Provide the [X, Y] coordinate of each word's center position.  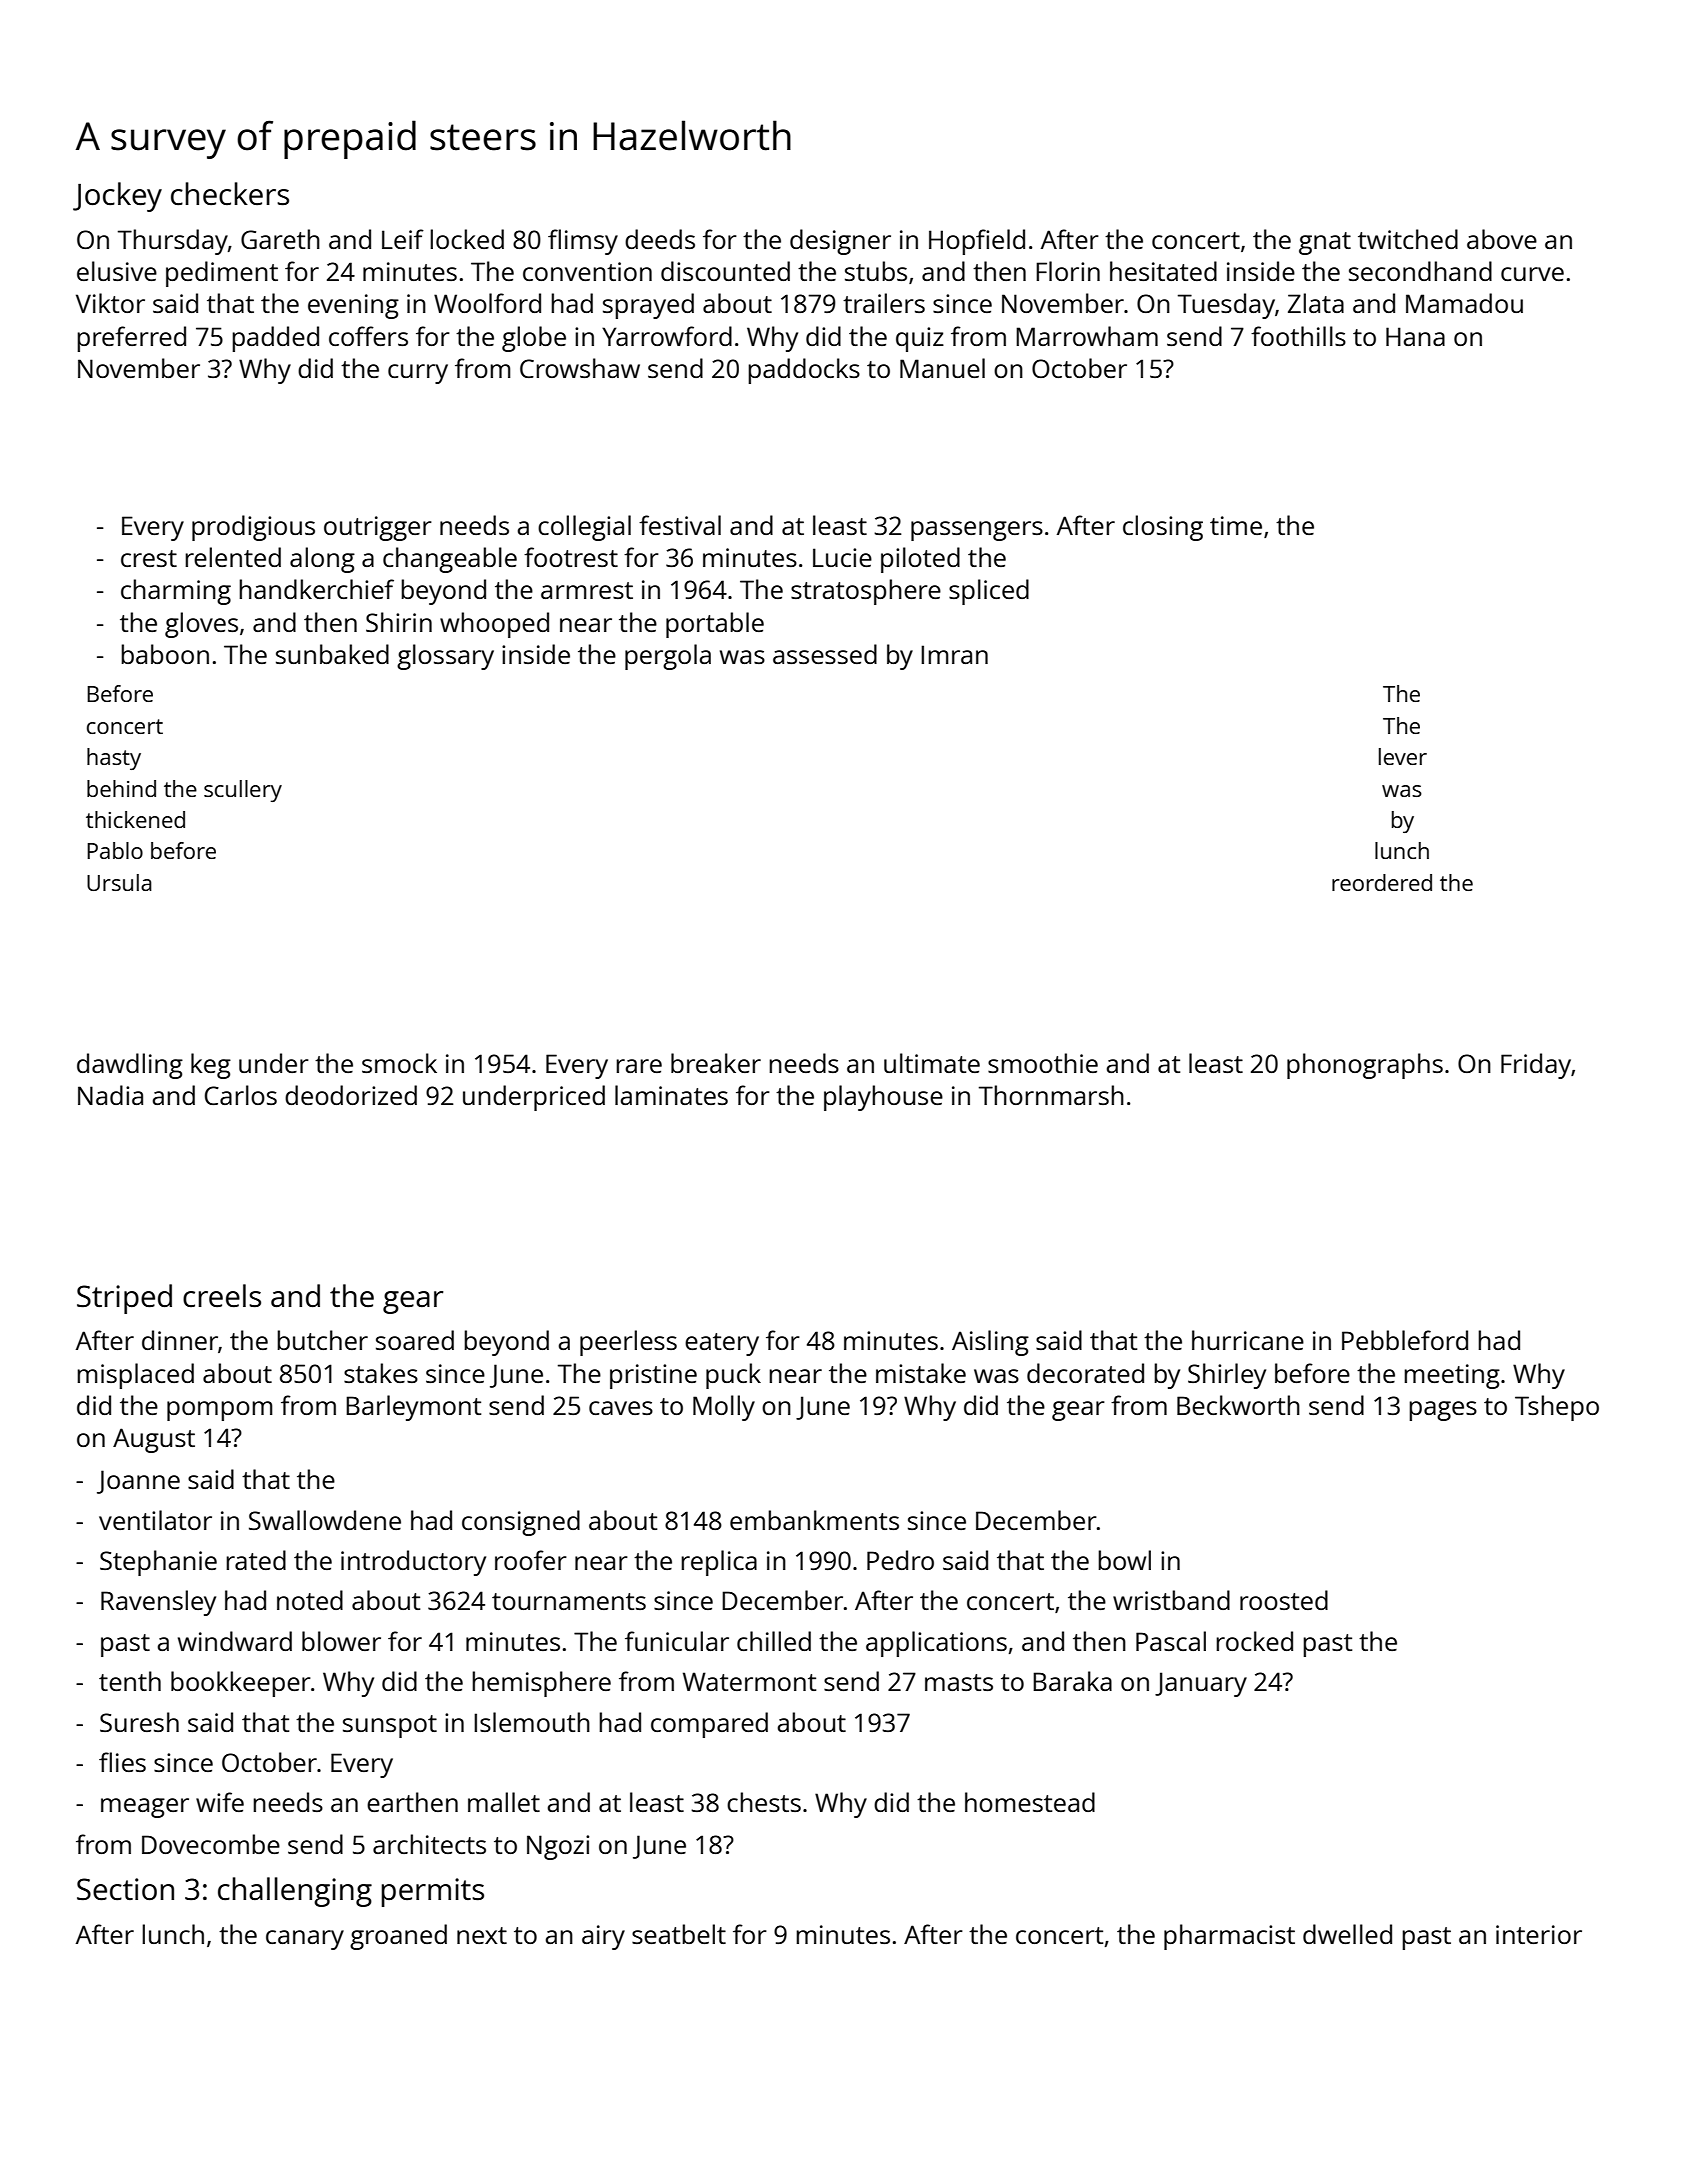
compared [709, 1725]
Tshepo [1557, 1408]
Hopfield [977, 242]
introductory [413, 1563]
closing [1163, 528]
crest [149, 558]
